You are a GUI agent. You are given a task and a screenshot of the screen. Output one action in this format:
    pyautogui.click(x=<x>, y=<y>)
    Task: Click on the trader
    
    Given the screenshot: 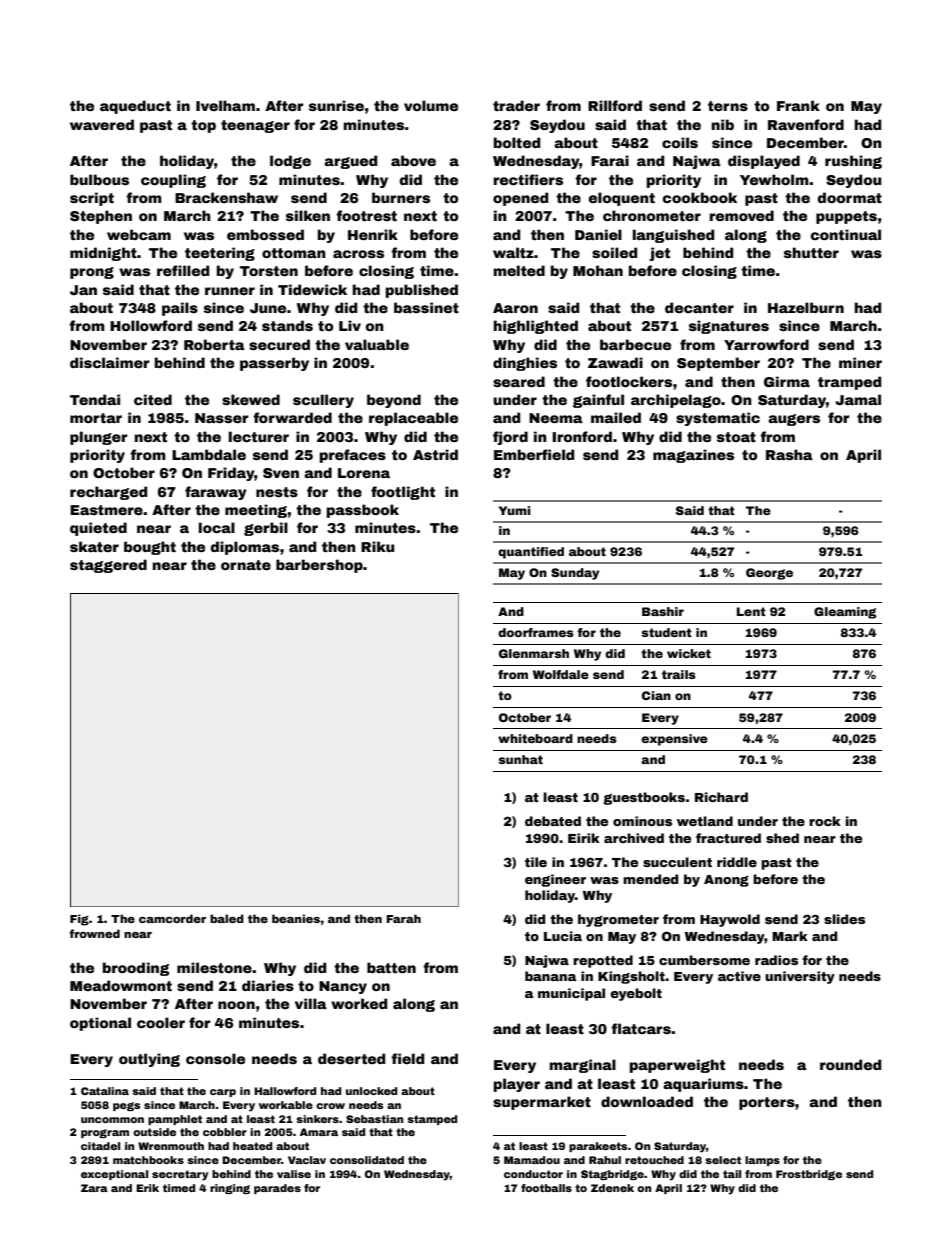 What is the action you would take?
    pyautogui.click(x=516, y=105)
